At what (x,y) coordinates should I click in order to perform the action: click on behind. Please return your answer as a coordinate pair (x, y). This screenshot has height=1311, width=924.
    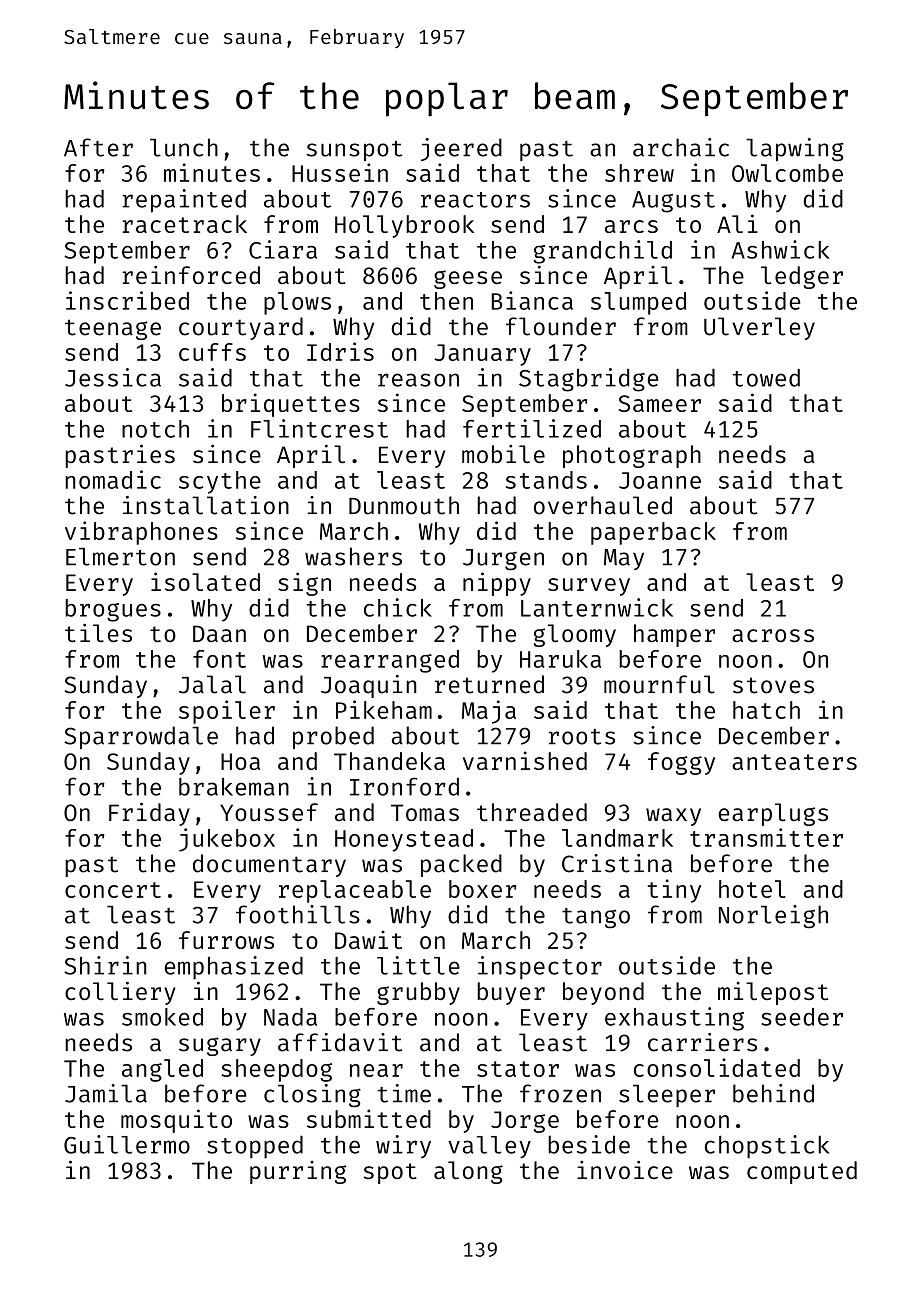
    Looking at the image, I should click on (773, 1093).
